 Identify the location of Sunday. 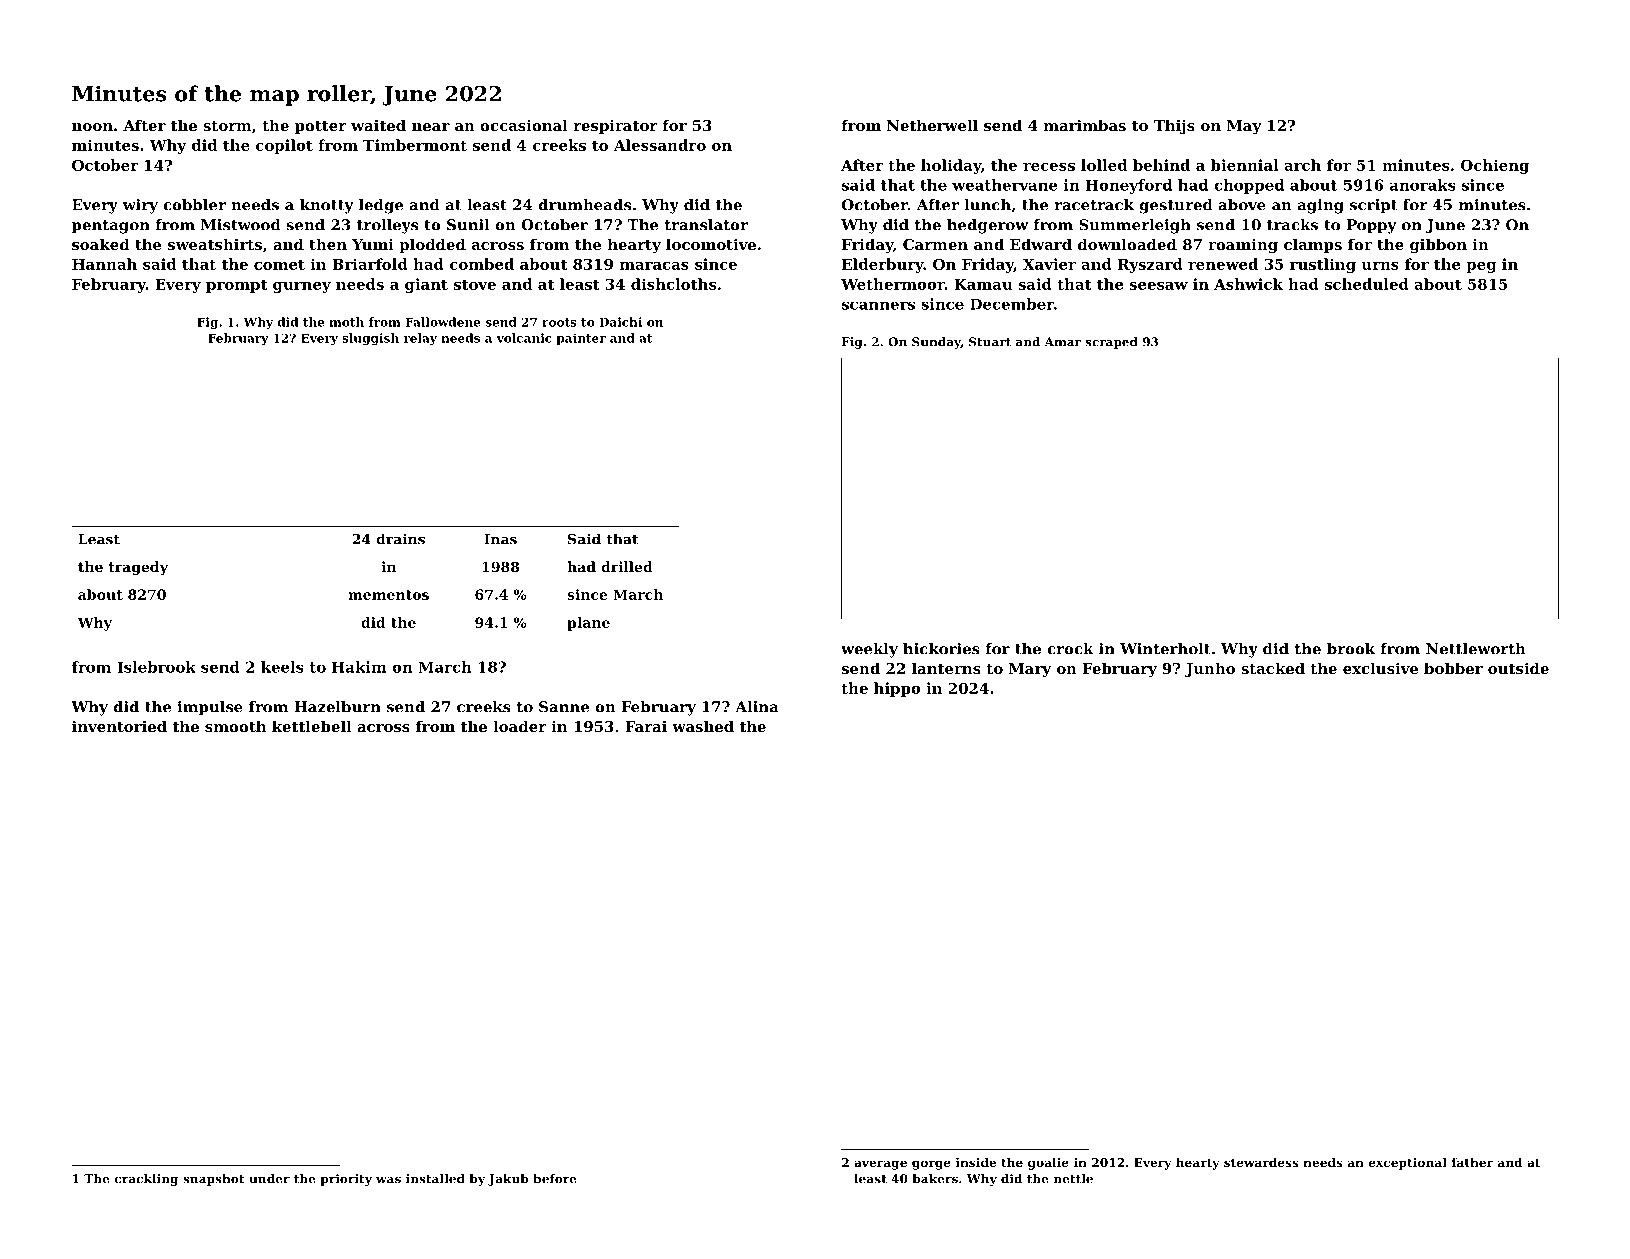
(936, 343).
